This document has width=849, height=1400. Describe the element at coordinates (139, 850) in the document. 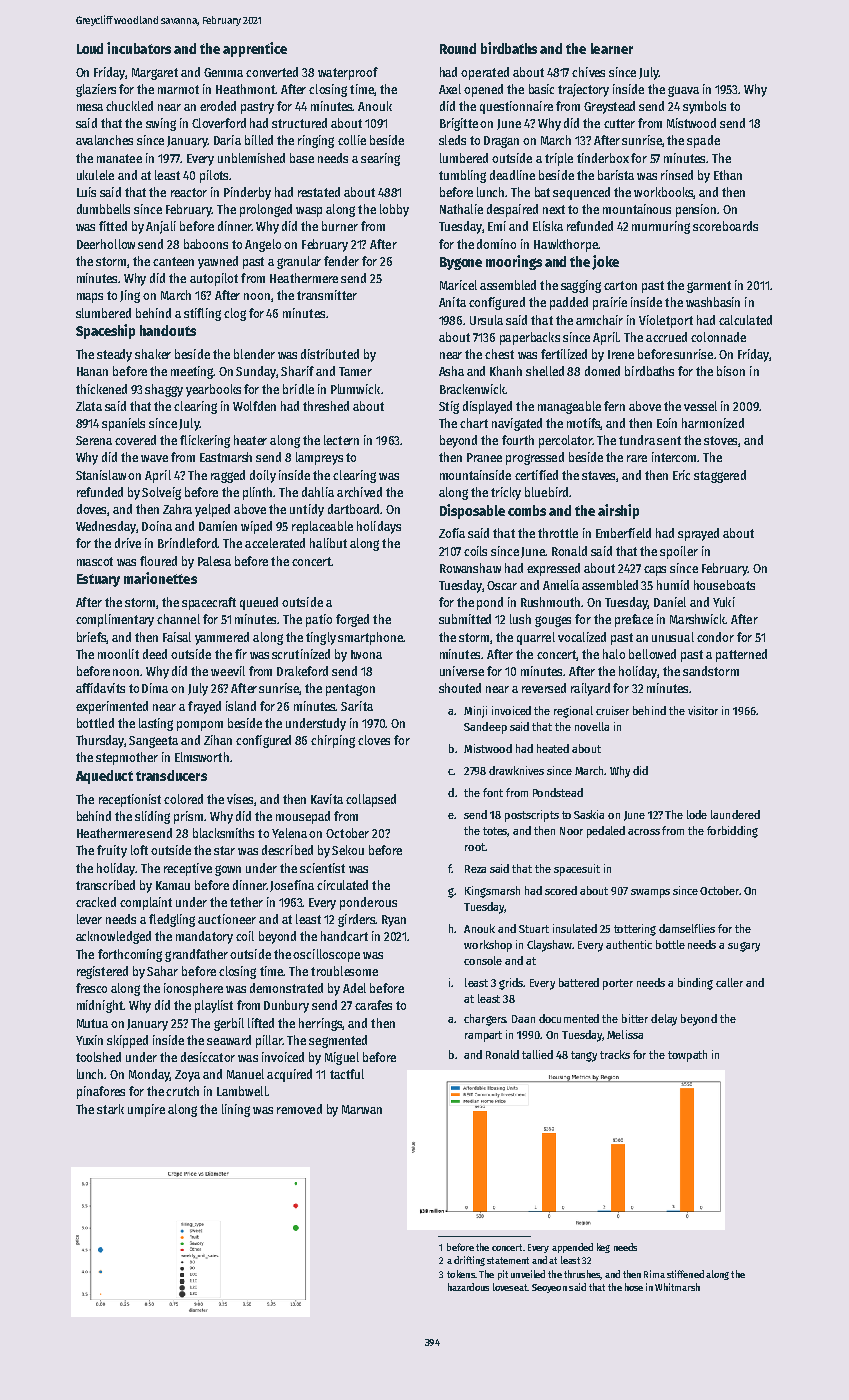

I see `loft` at that location.
